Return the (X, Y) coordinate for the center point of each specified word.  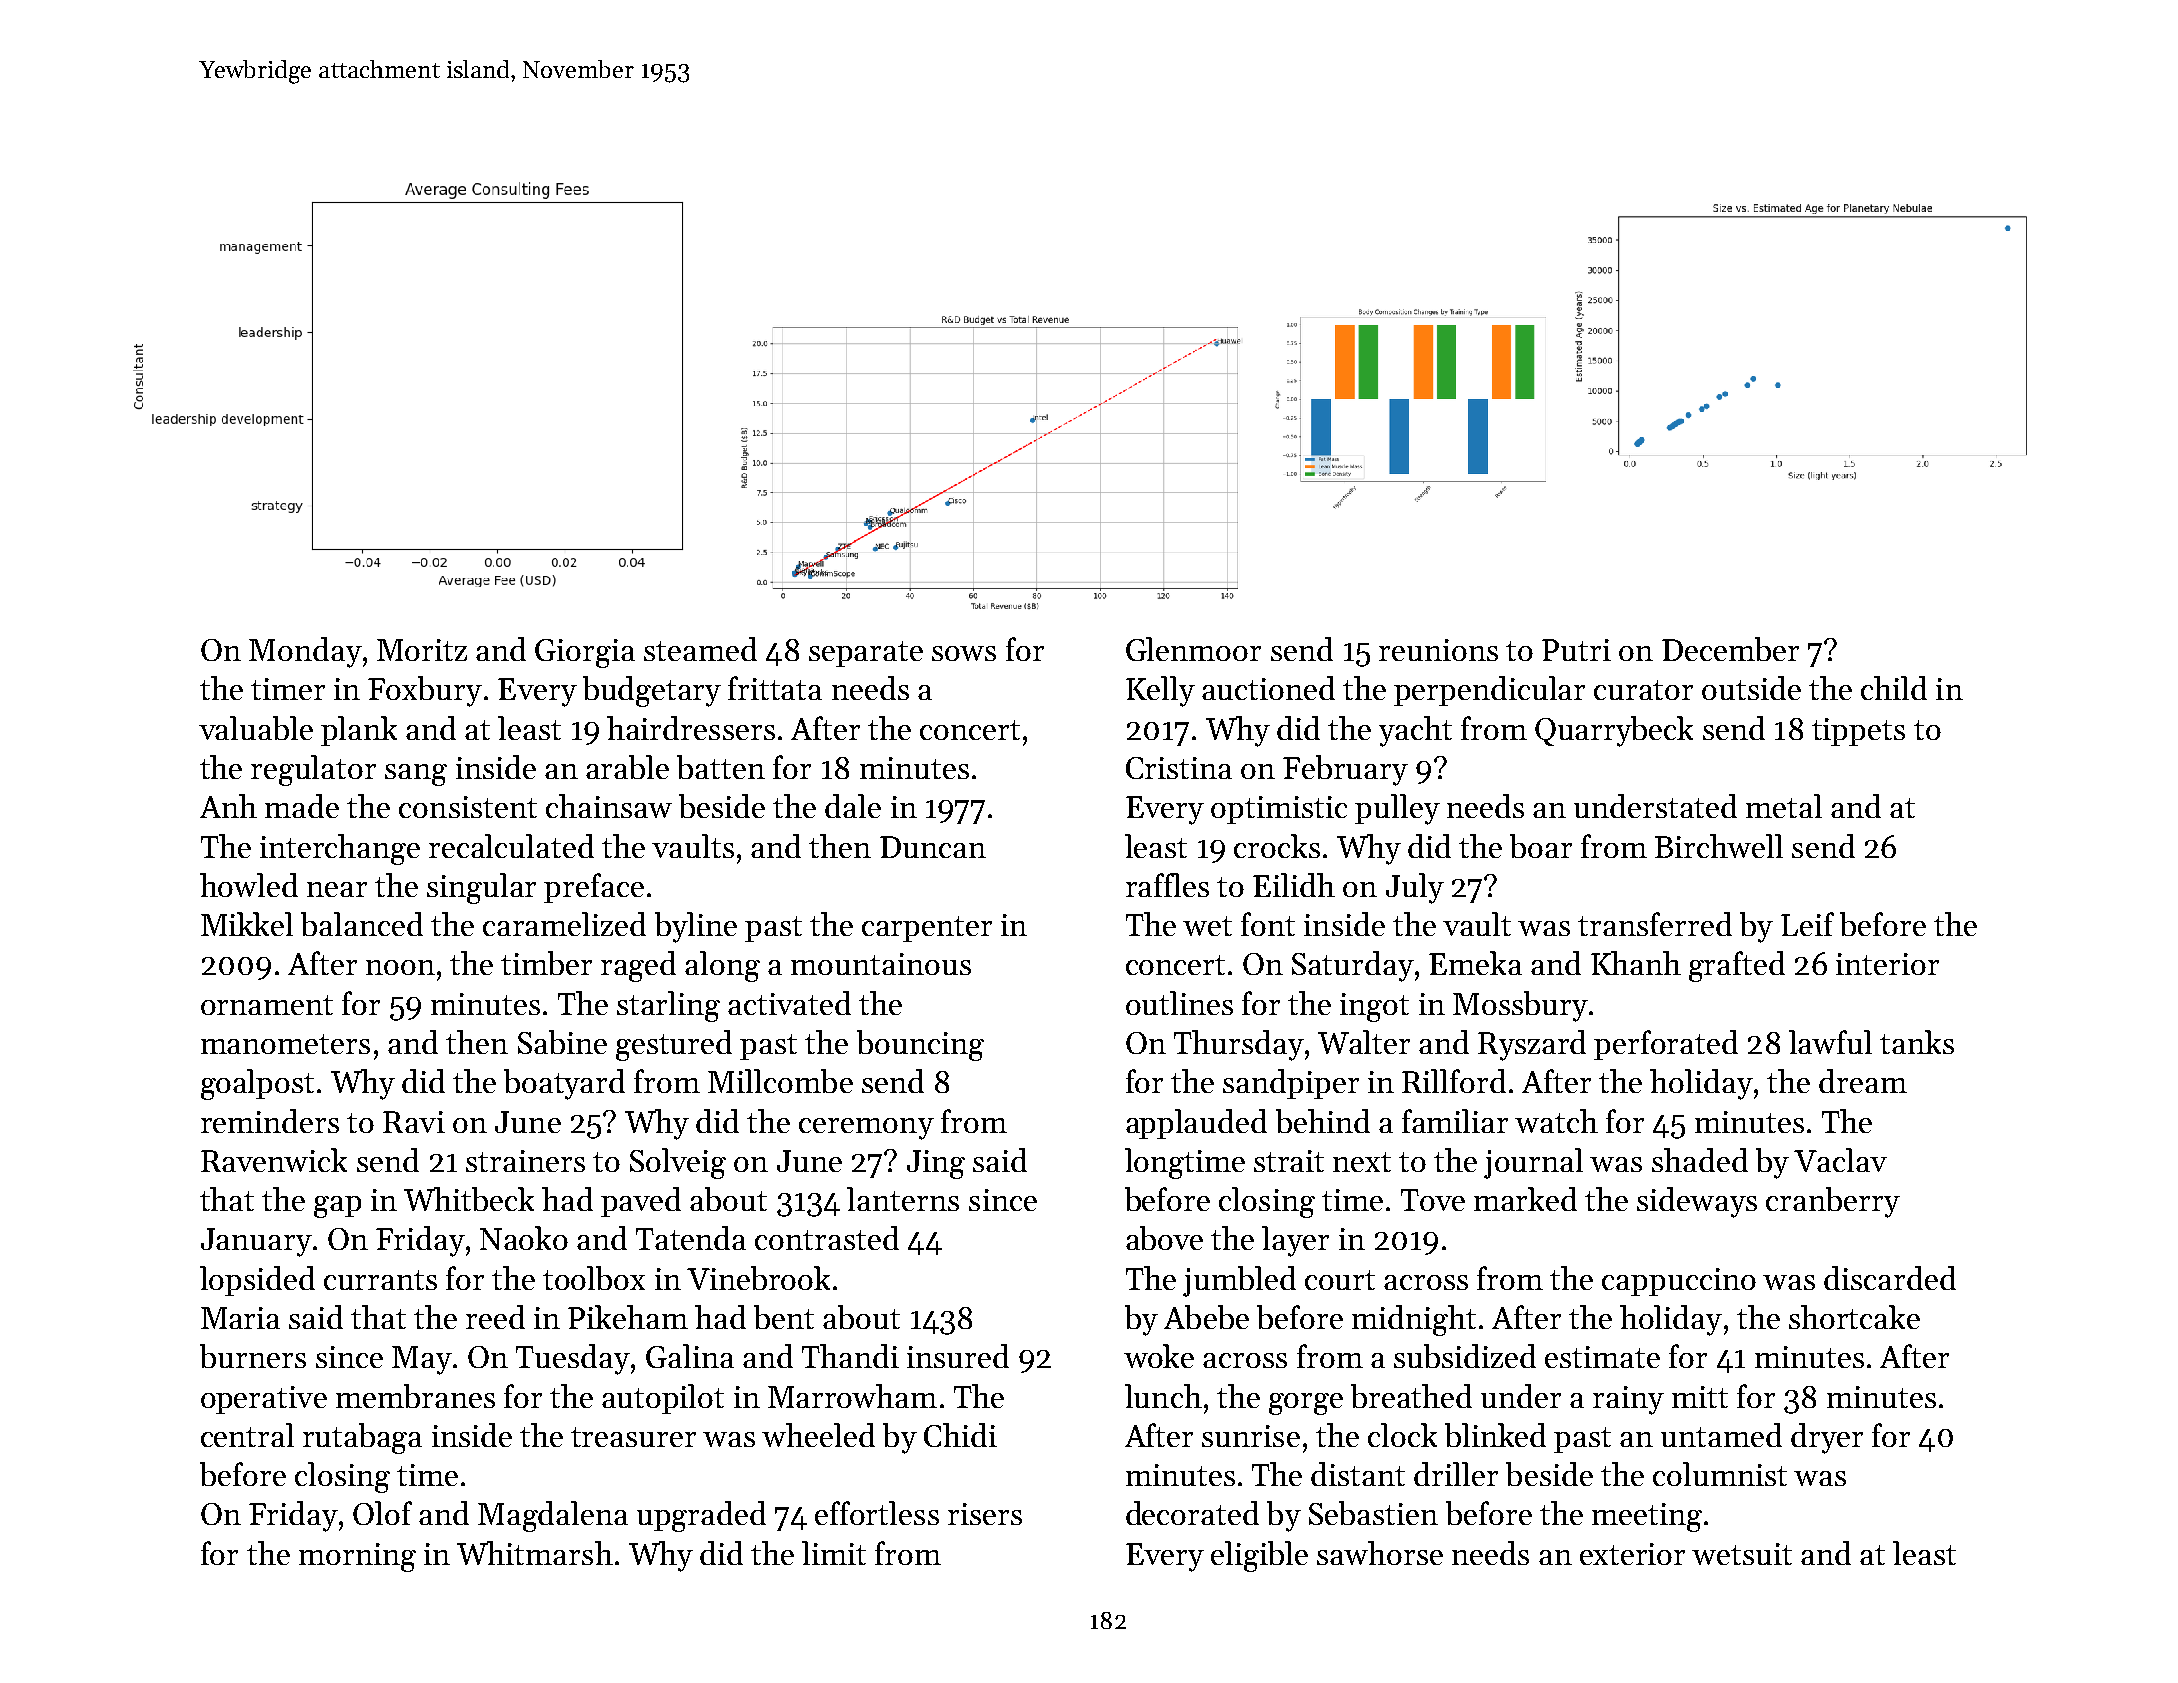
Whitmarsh (535, 1553)
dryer (1827, 1438)
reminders (270, 1121)
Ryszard (1532, 1045)
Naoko (524, 1238)
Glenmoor (1193, 649)
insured (958, 1356)
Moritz (422, 650)
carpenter (927, 929)
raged (638, 966)
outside (1751, 688)
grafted (1737, 966)
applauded (1196, 1124)
